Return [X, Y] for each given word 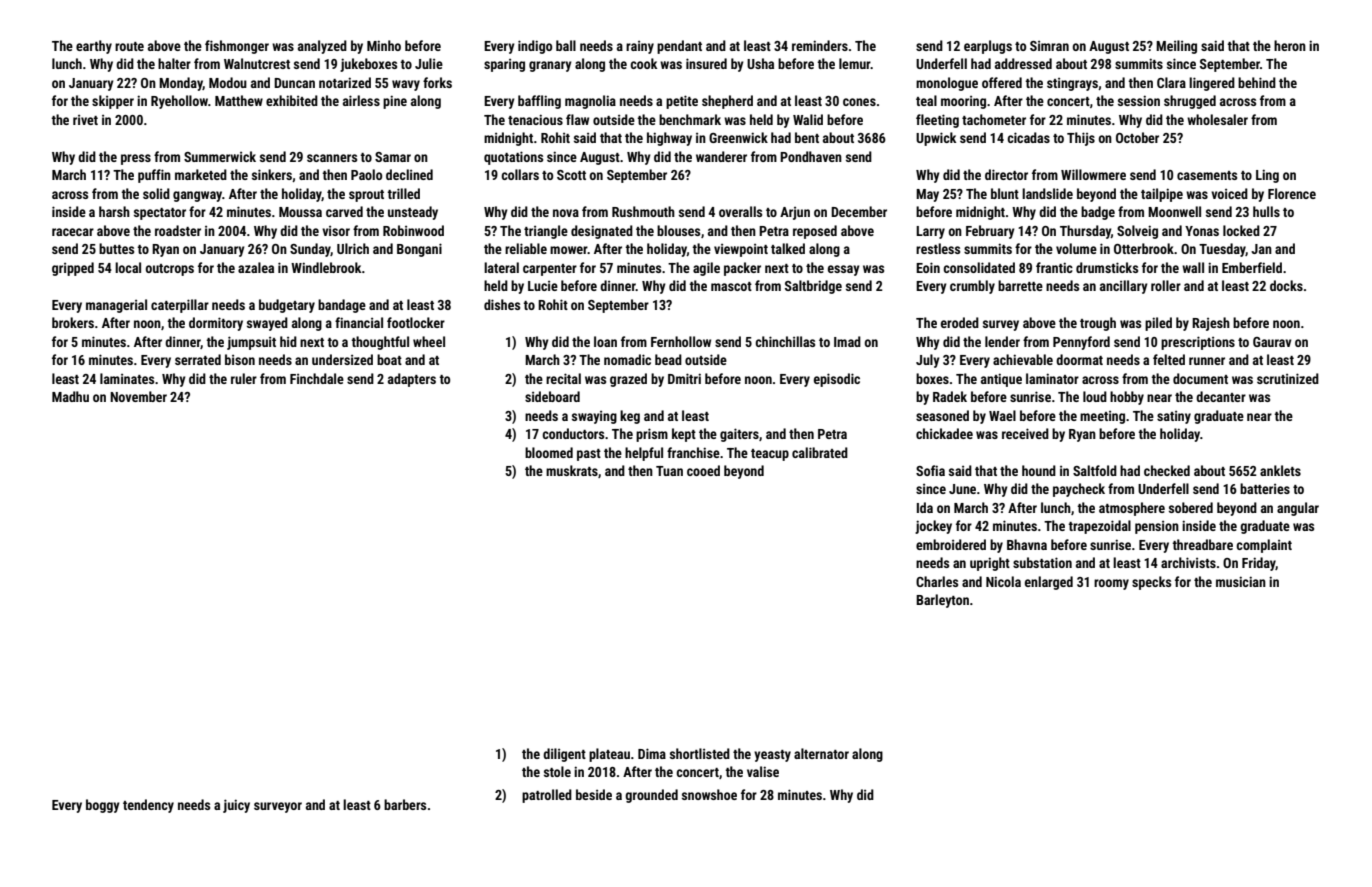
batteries [1265, 488]
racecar [73, 232]
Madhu [70, 396]
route [129, 46]
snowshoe [709, 794]
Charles [937, 581]
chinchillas [785, 341]
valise [763, 771]
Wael [1002, 415]
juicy [236, 806]
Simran [1049, 46]
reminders [820, 45]
